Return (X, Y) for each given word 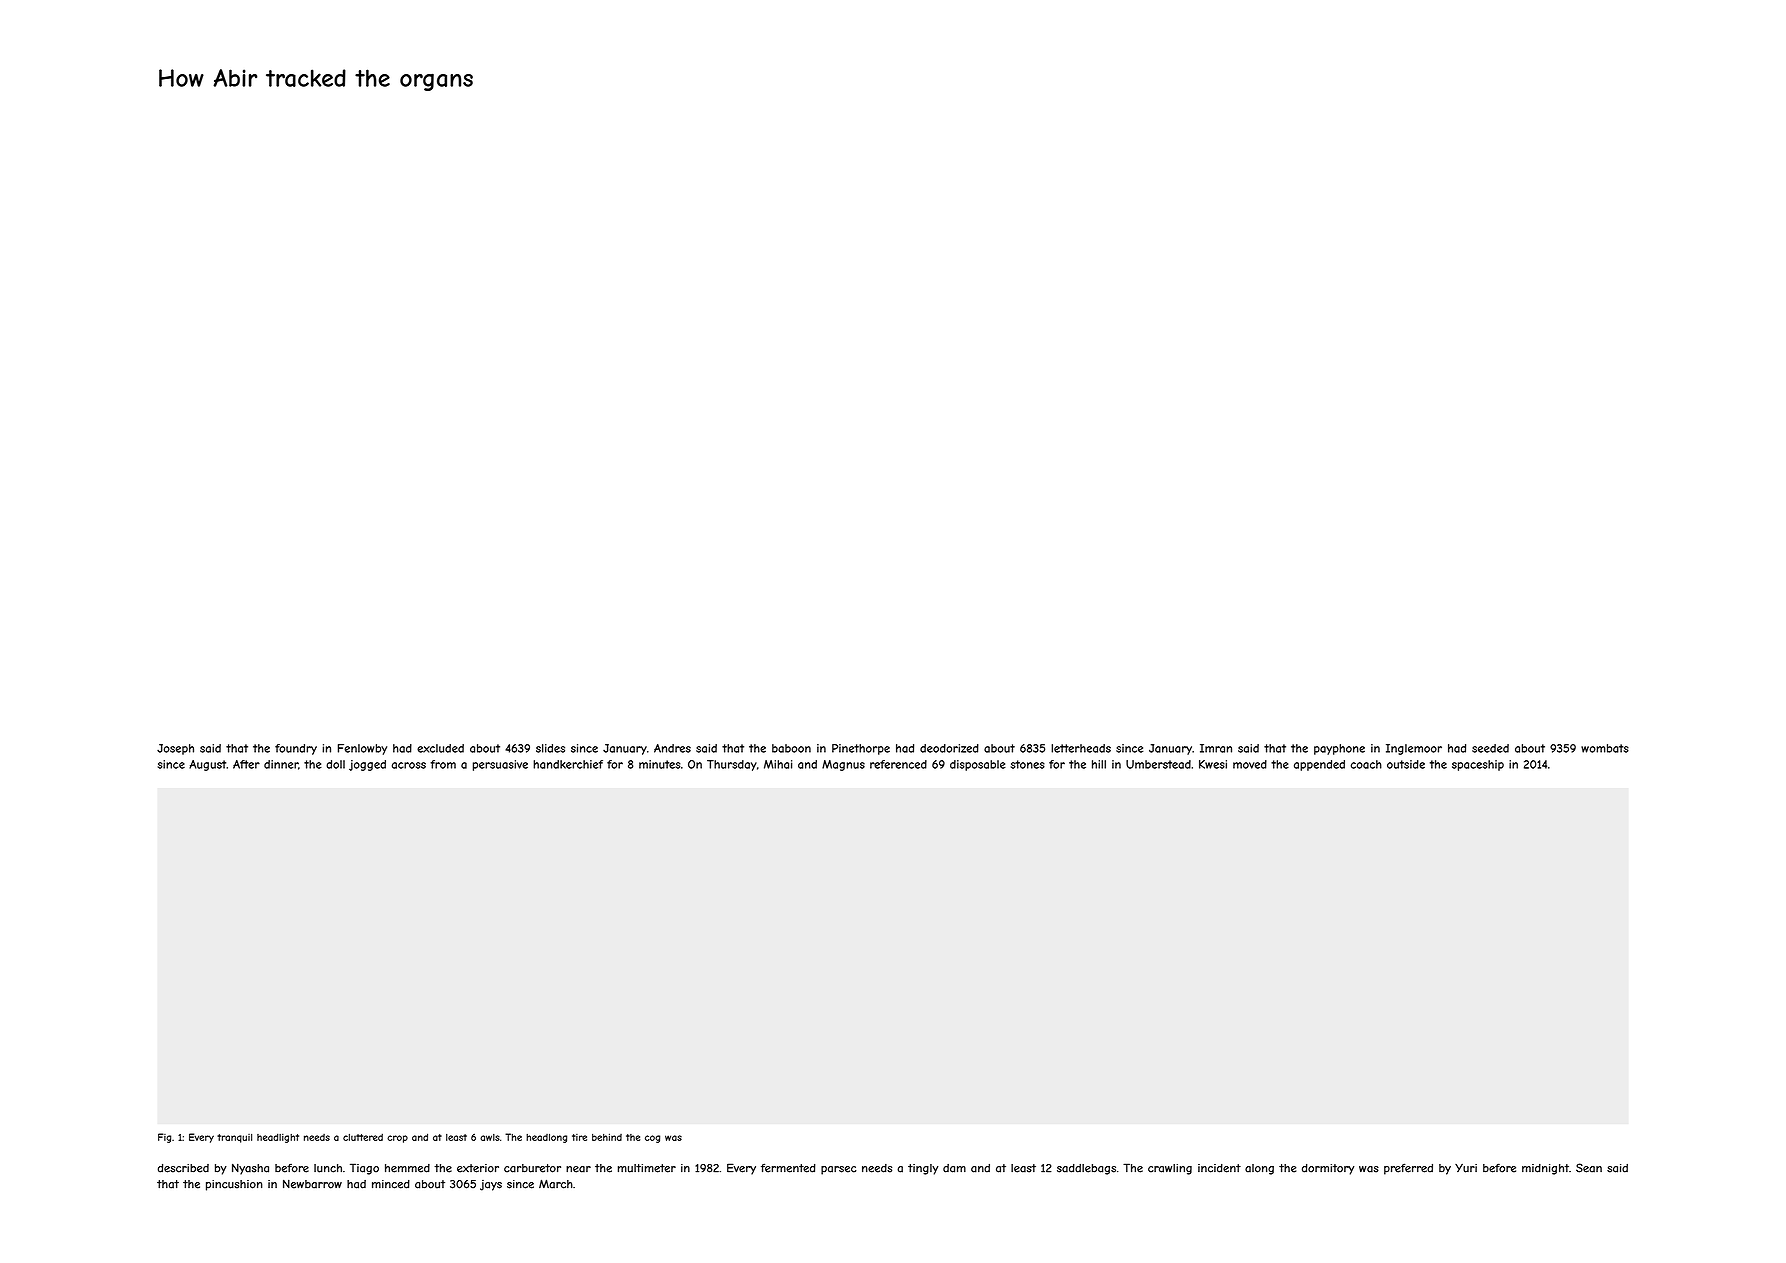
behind (607, 1137)
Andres (672, 748)
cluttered (363, 1137)
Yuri (1466, 1168)
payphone (1339, 749)
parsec (839, 1170)
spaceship (1478, 765)
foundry (296, 749)
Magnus (843, 765)
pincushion (234, 1185)
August (207, 765)
